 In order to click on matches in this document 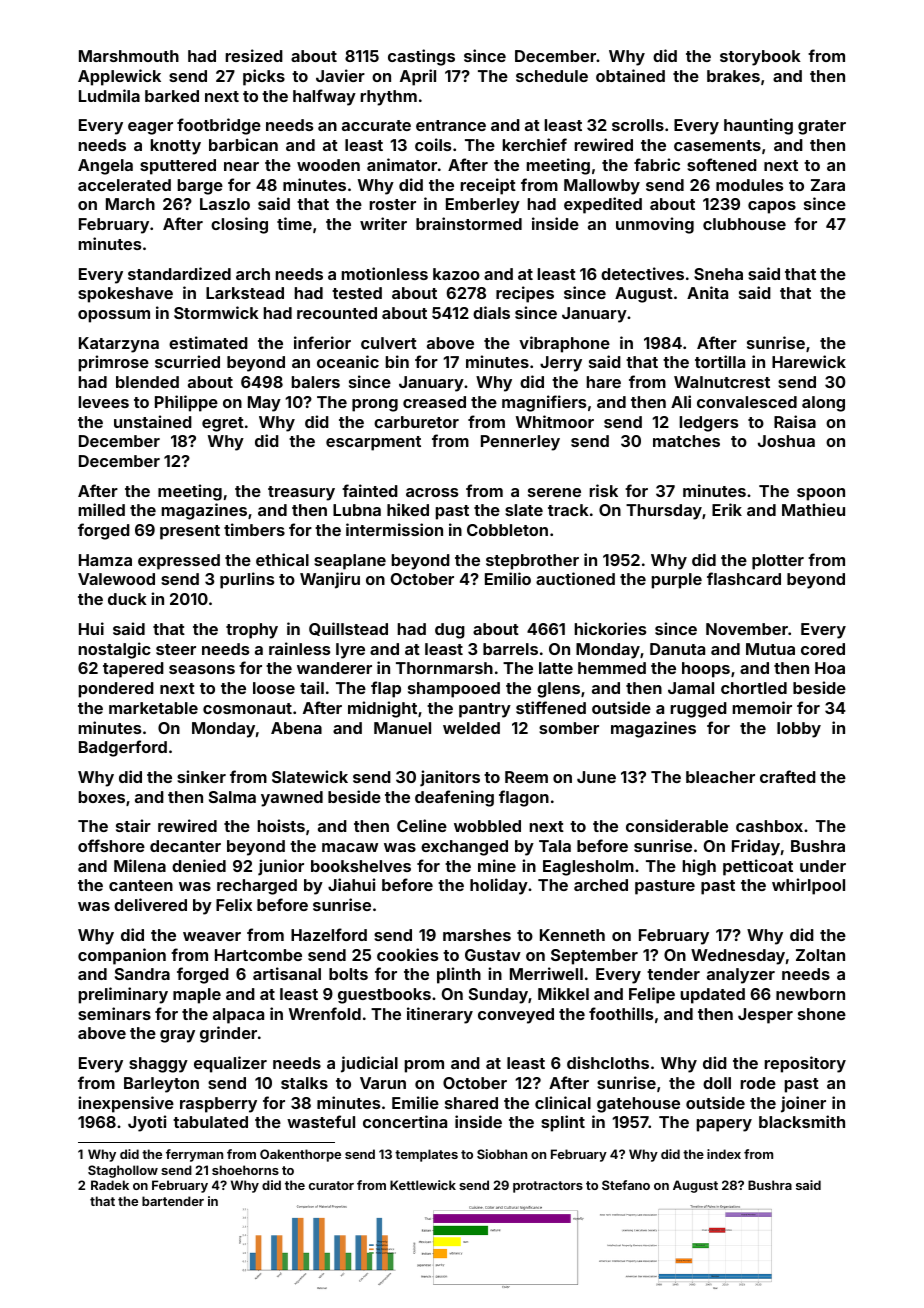, I will do `click(686, 441)`.
